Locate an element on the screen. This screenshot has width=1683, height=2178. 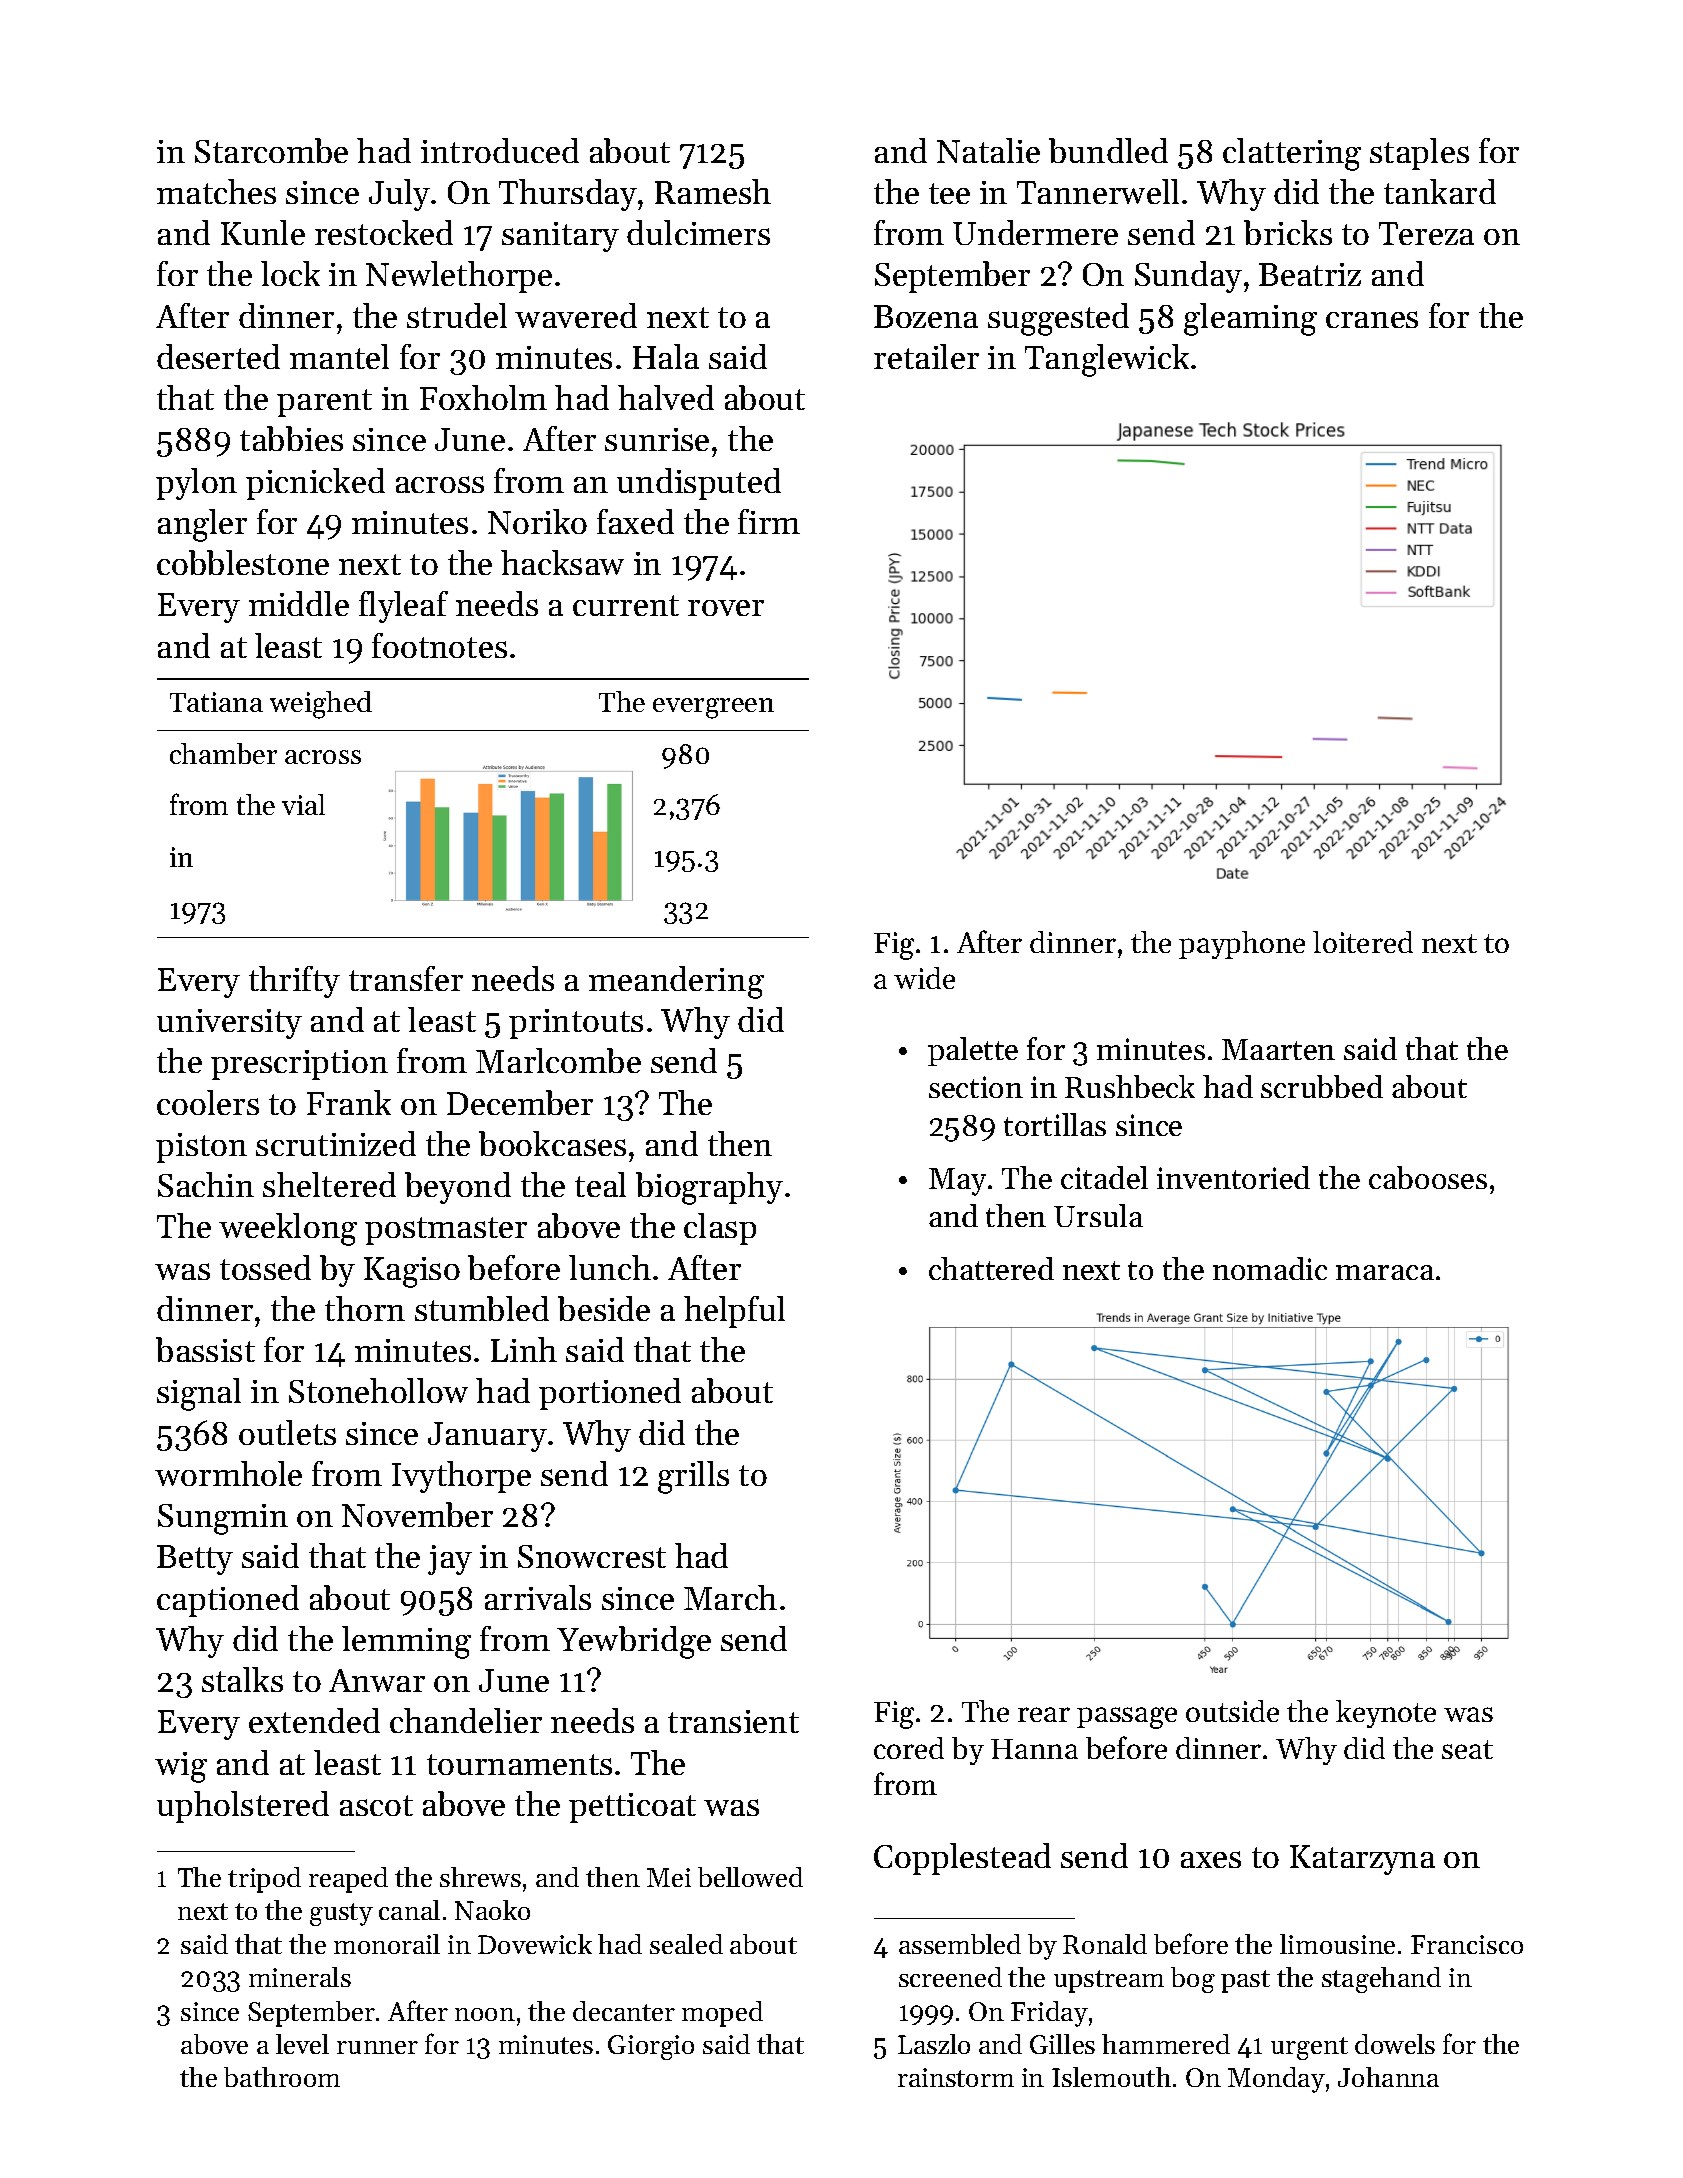
Giorgio is located at coordinates (651, 2047).
